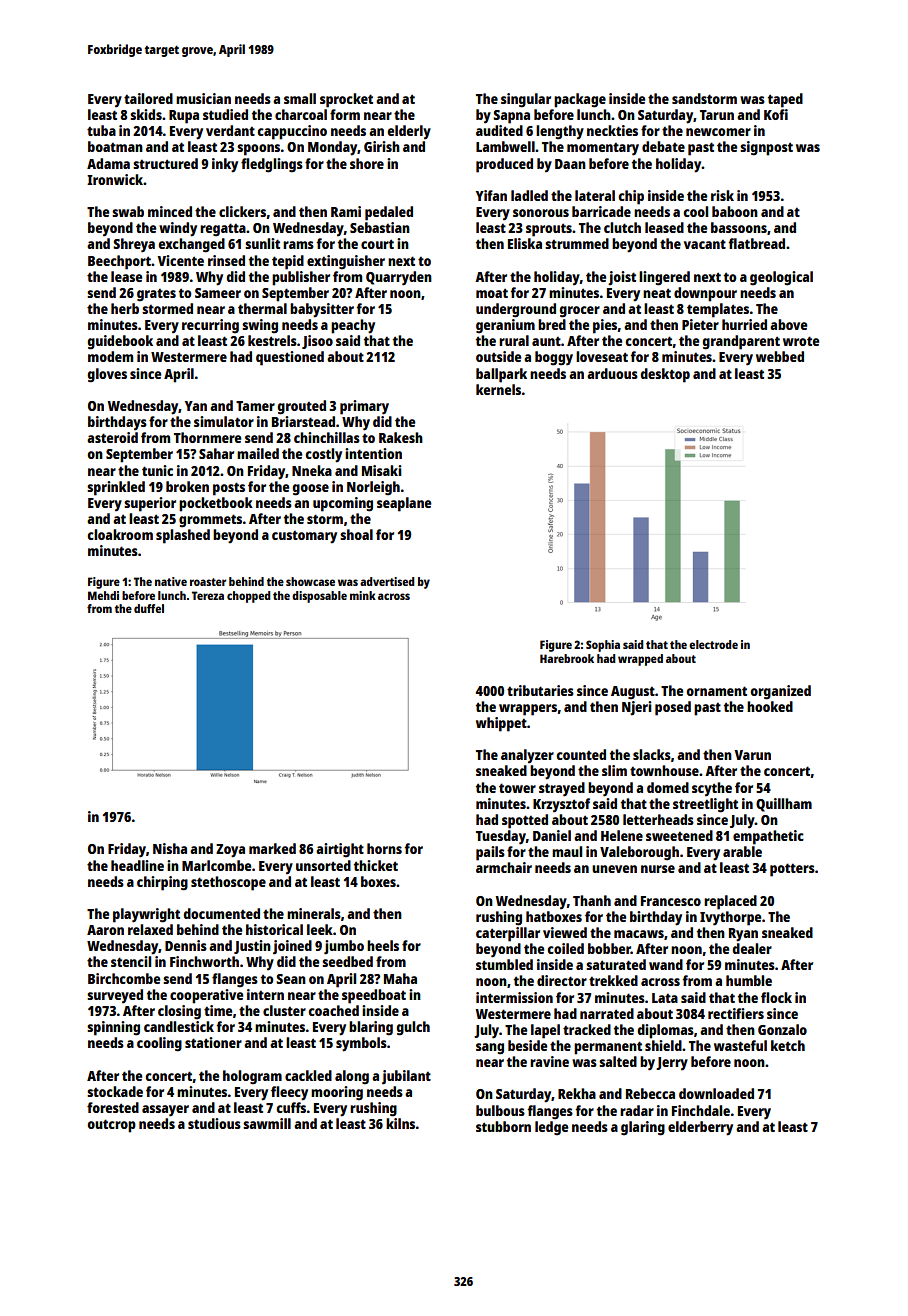 Image resolution: width=908 pixels, height=1316 pixels. I want to click on Quillham, so click(784, 805).
